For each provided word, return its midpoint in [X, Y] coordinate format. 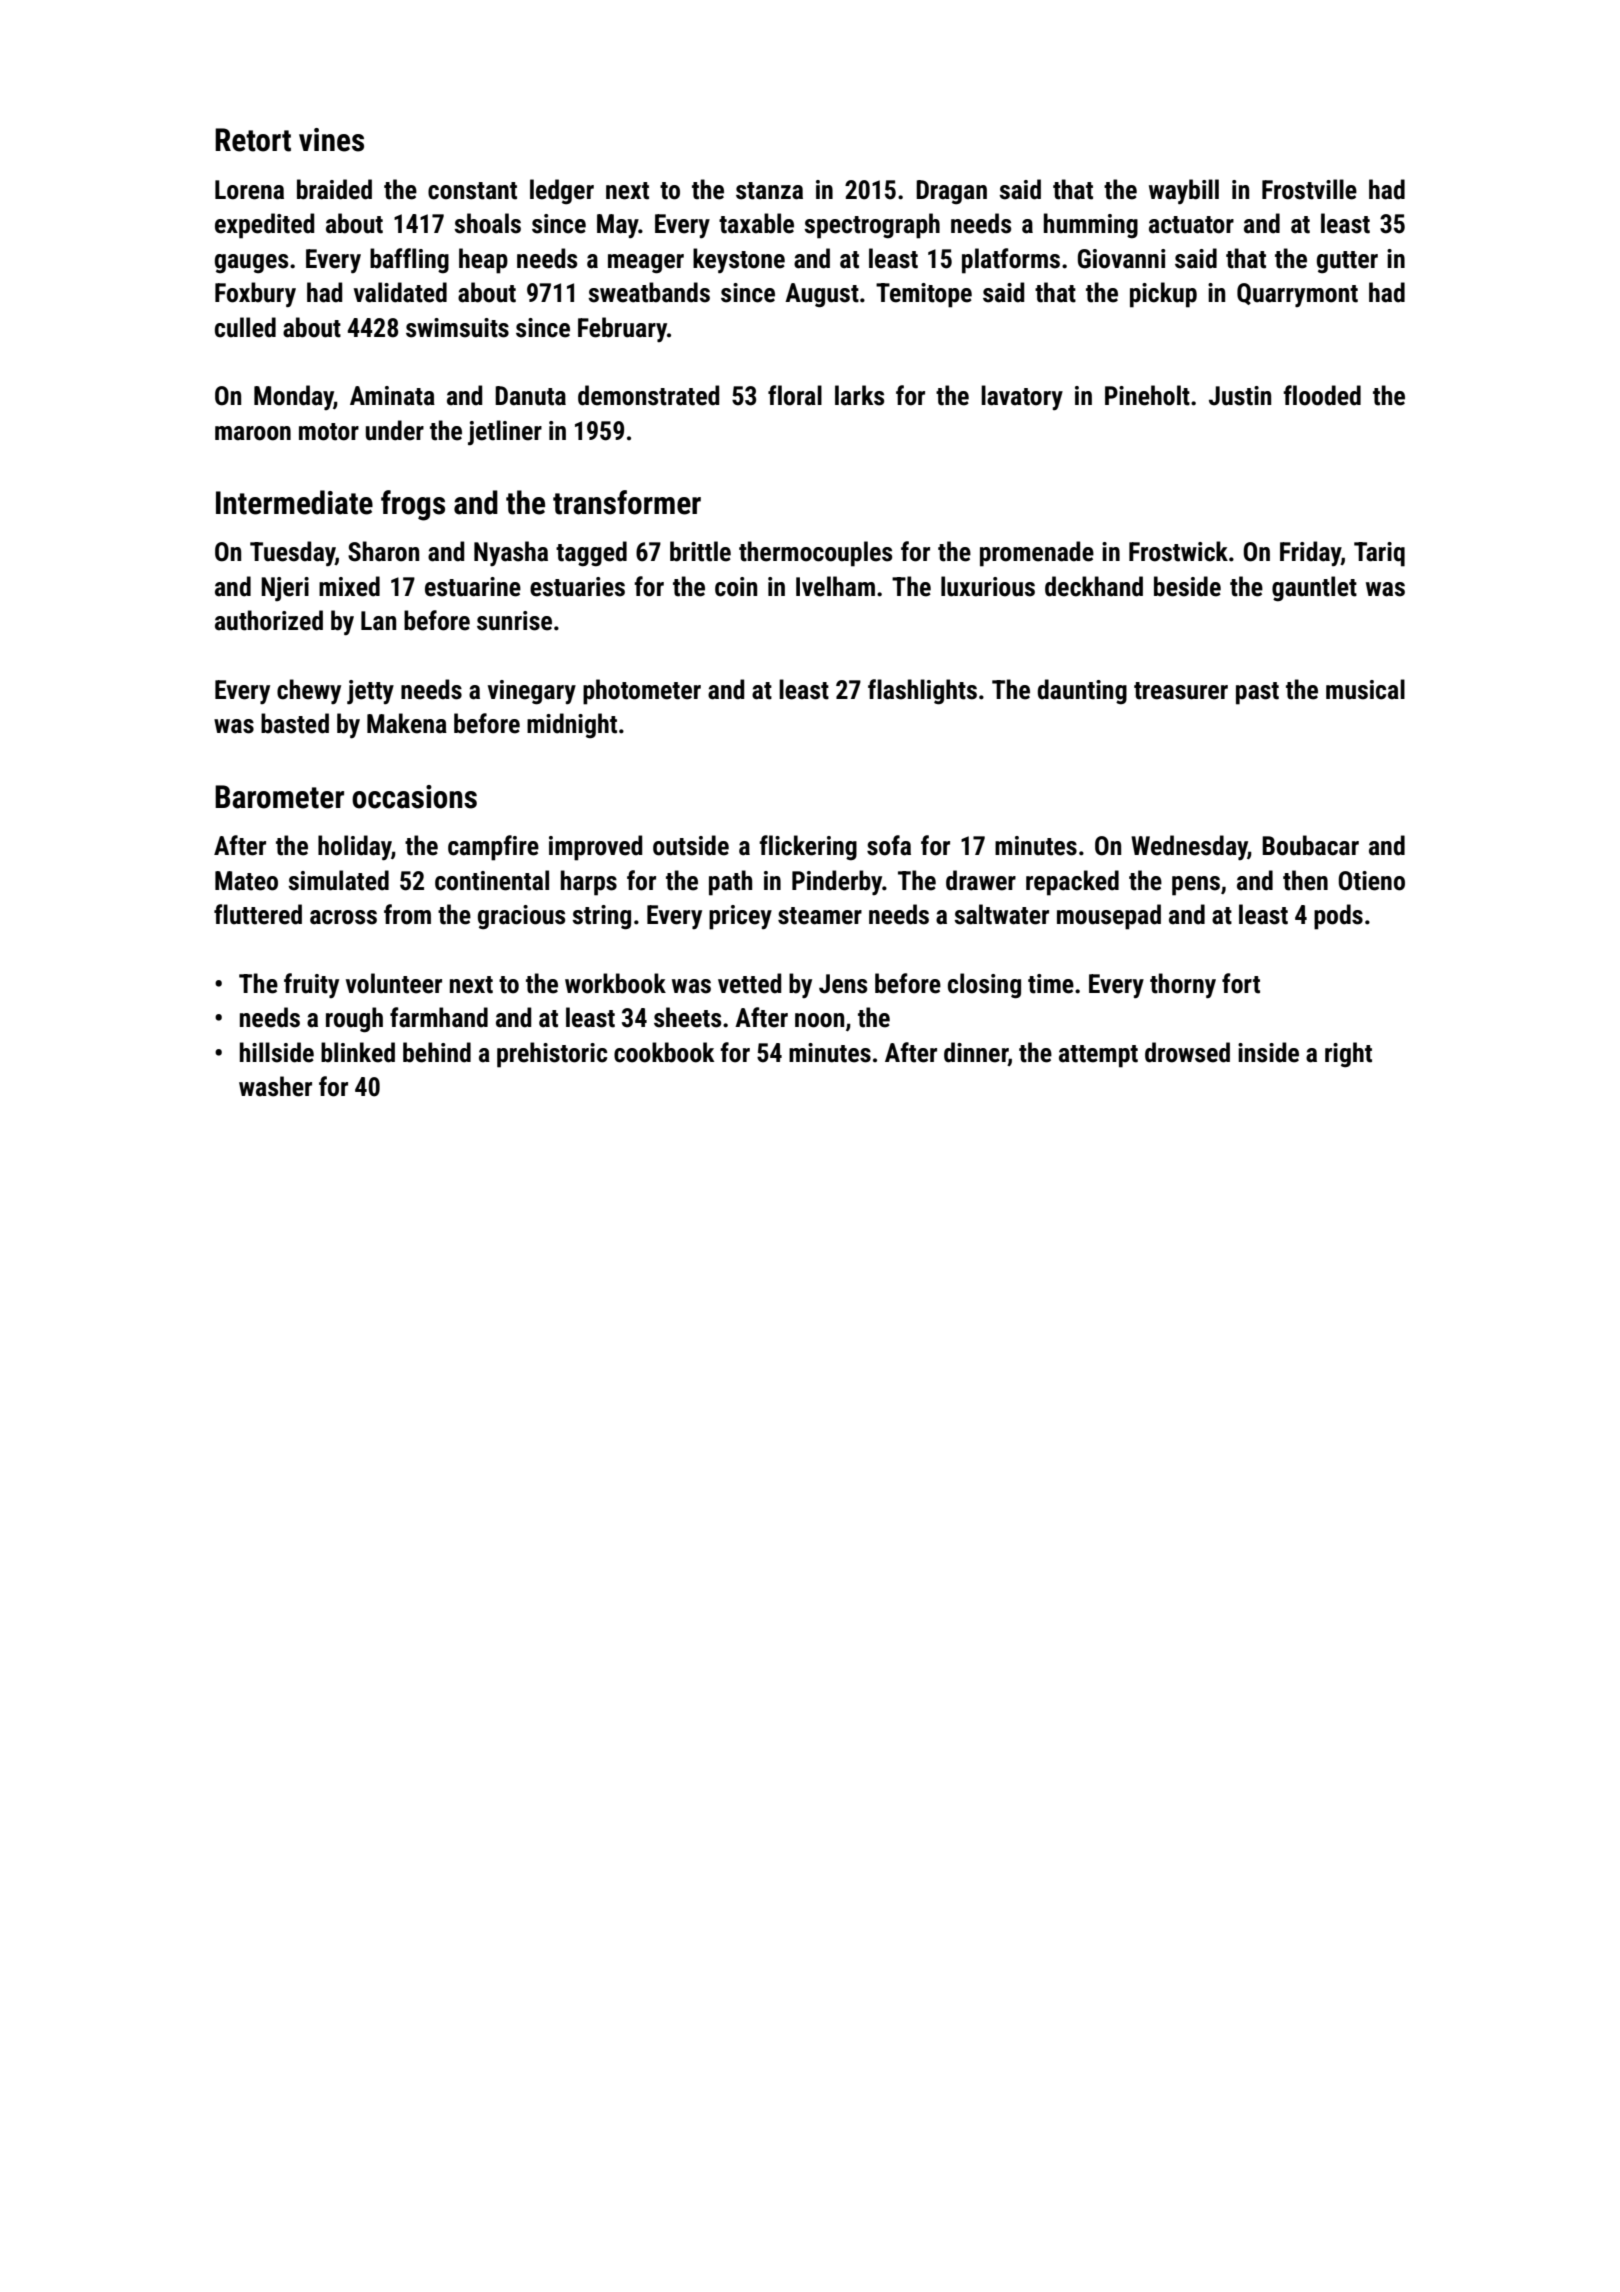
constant [472, 191]
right [1348, 1055]
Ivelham [835, 586]
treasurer [1181, 691]
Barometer [279, 797]
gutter [1347, 262]
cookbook [664, 1052]
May [618, 226]
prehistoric [552, 1055]
